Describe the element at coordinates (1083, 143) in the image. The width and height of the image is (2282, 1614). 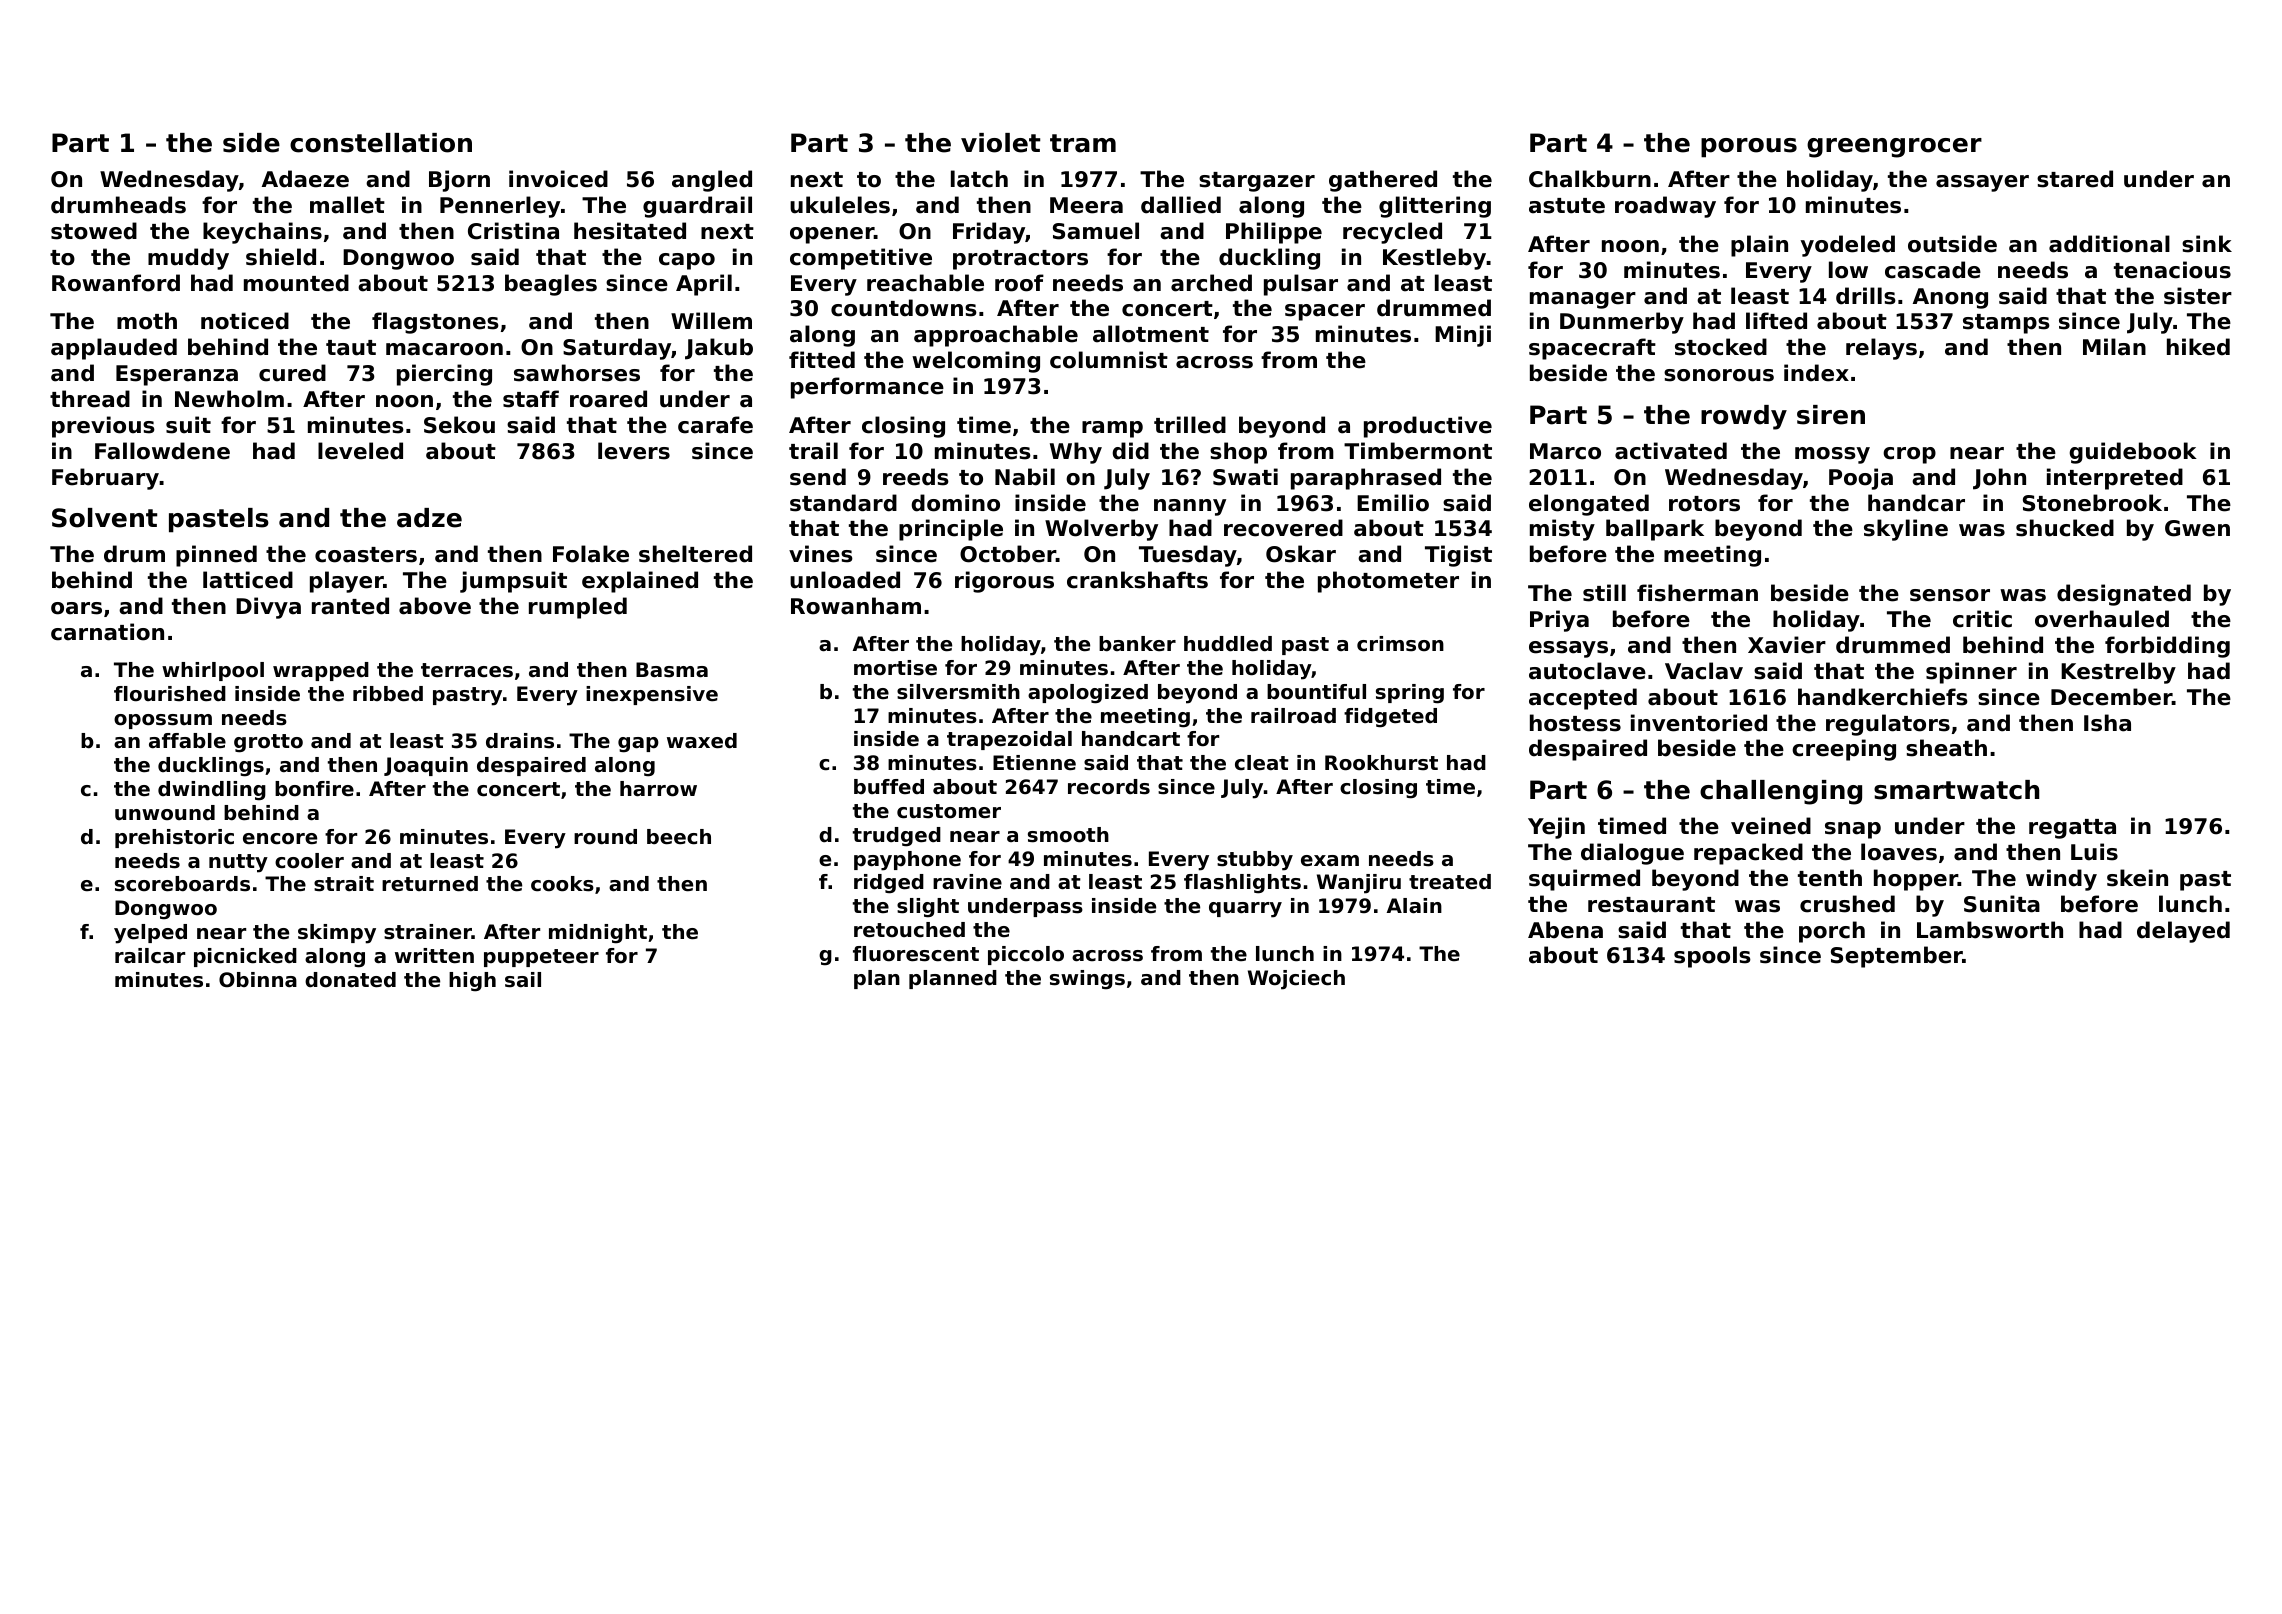
I see `tram` at that location.
